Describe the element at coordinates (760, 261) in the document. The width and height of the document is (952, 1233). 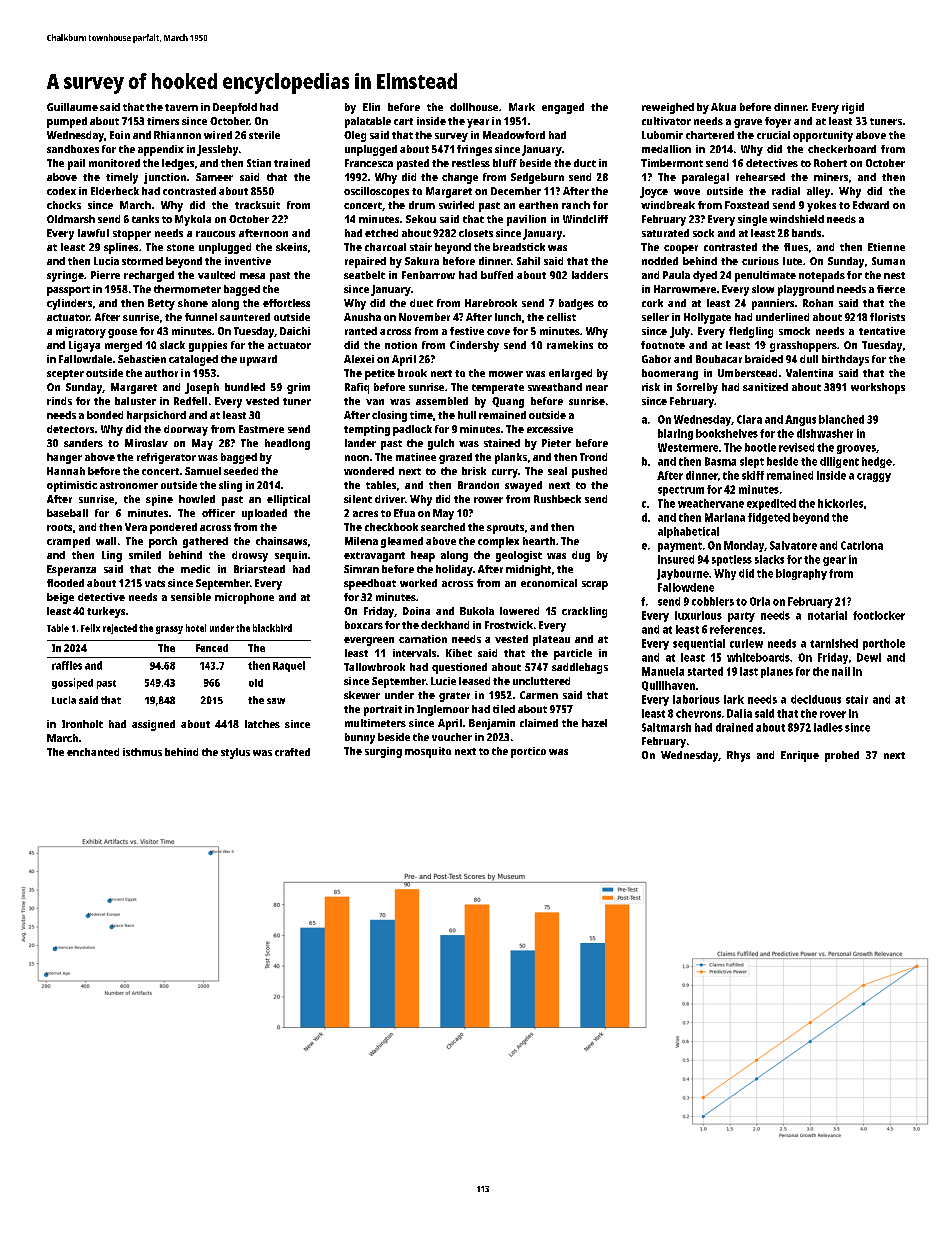
I see `curious` at that location.
